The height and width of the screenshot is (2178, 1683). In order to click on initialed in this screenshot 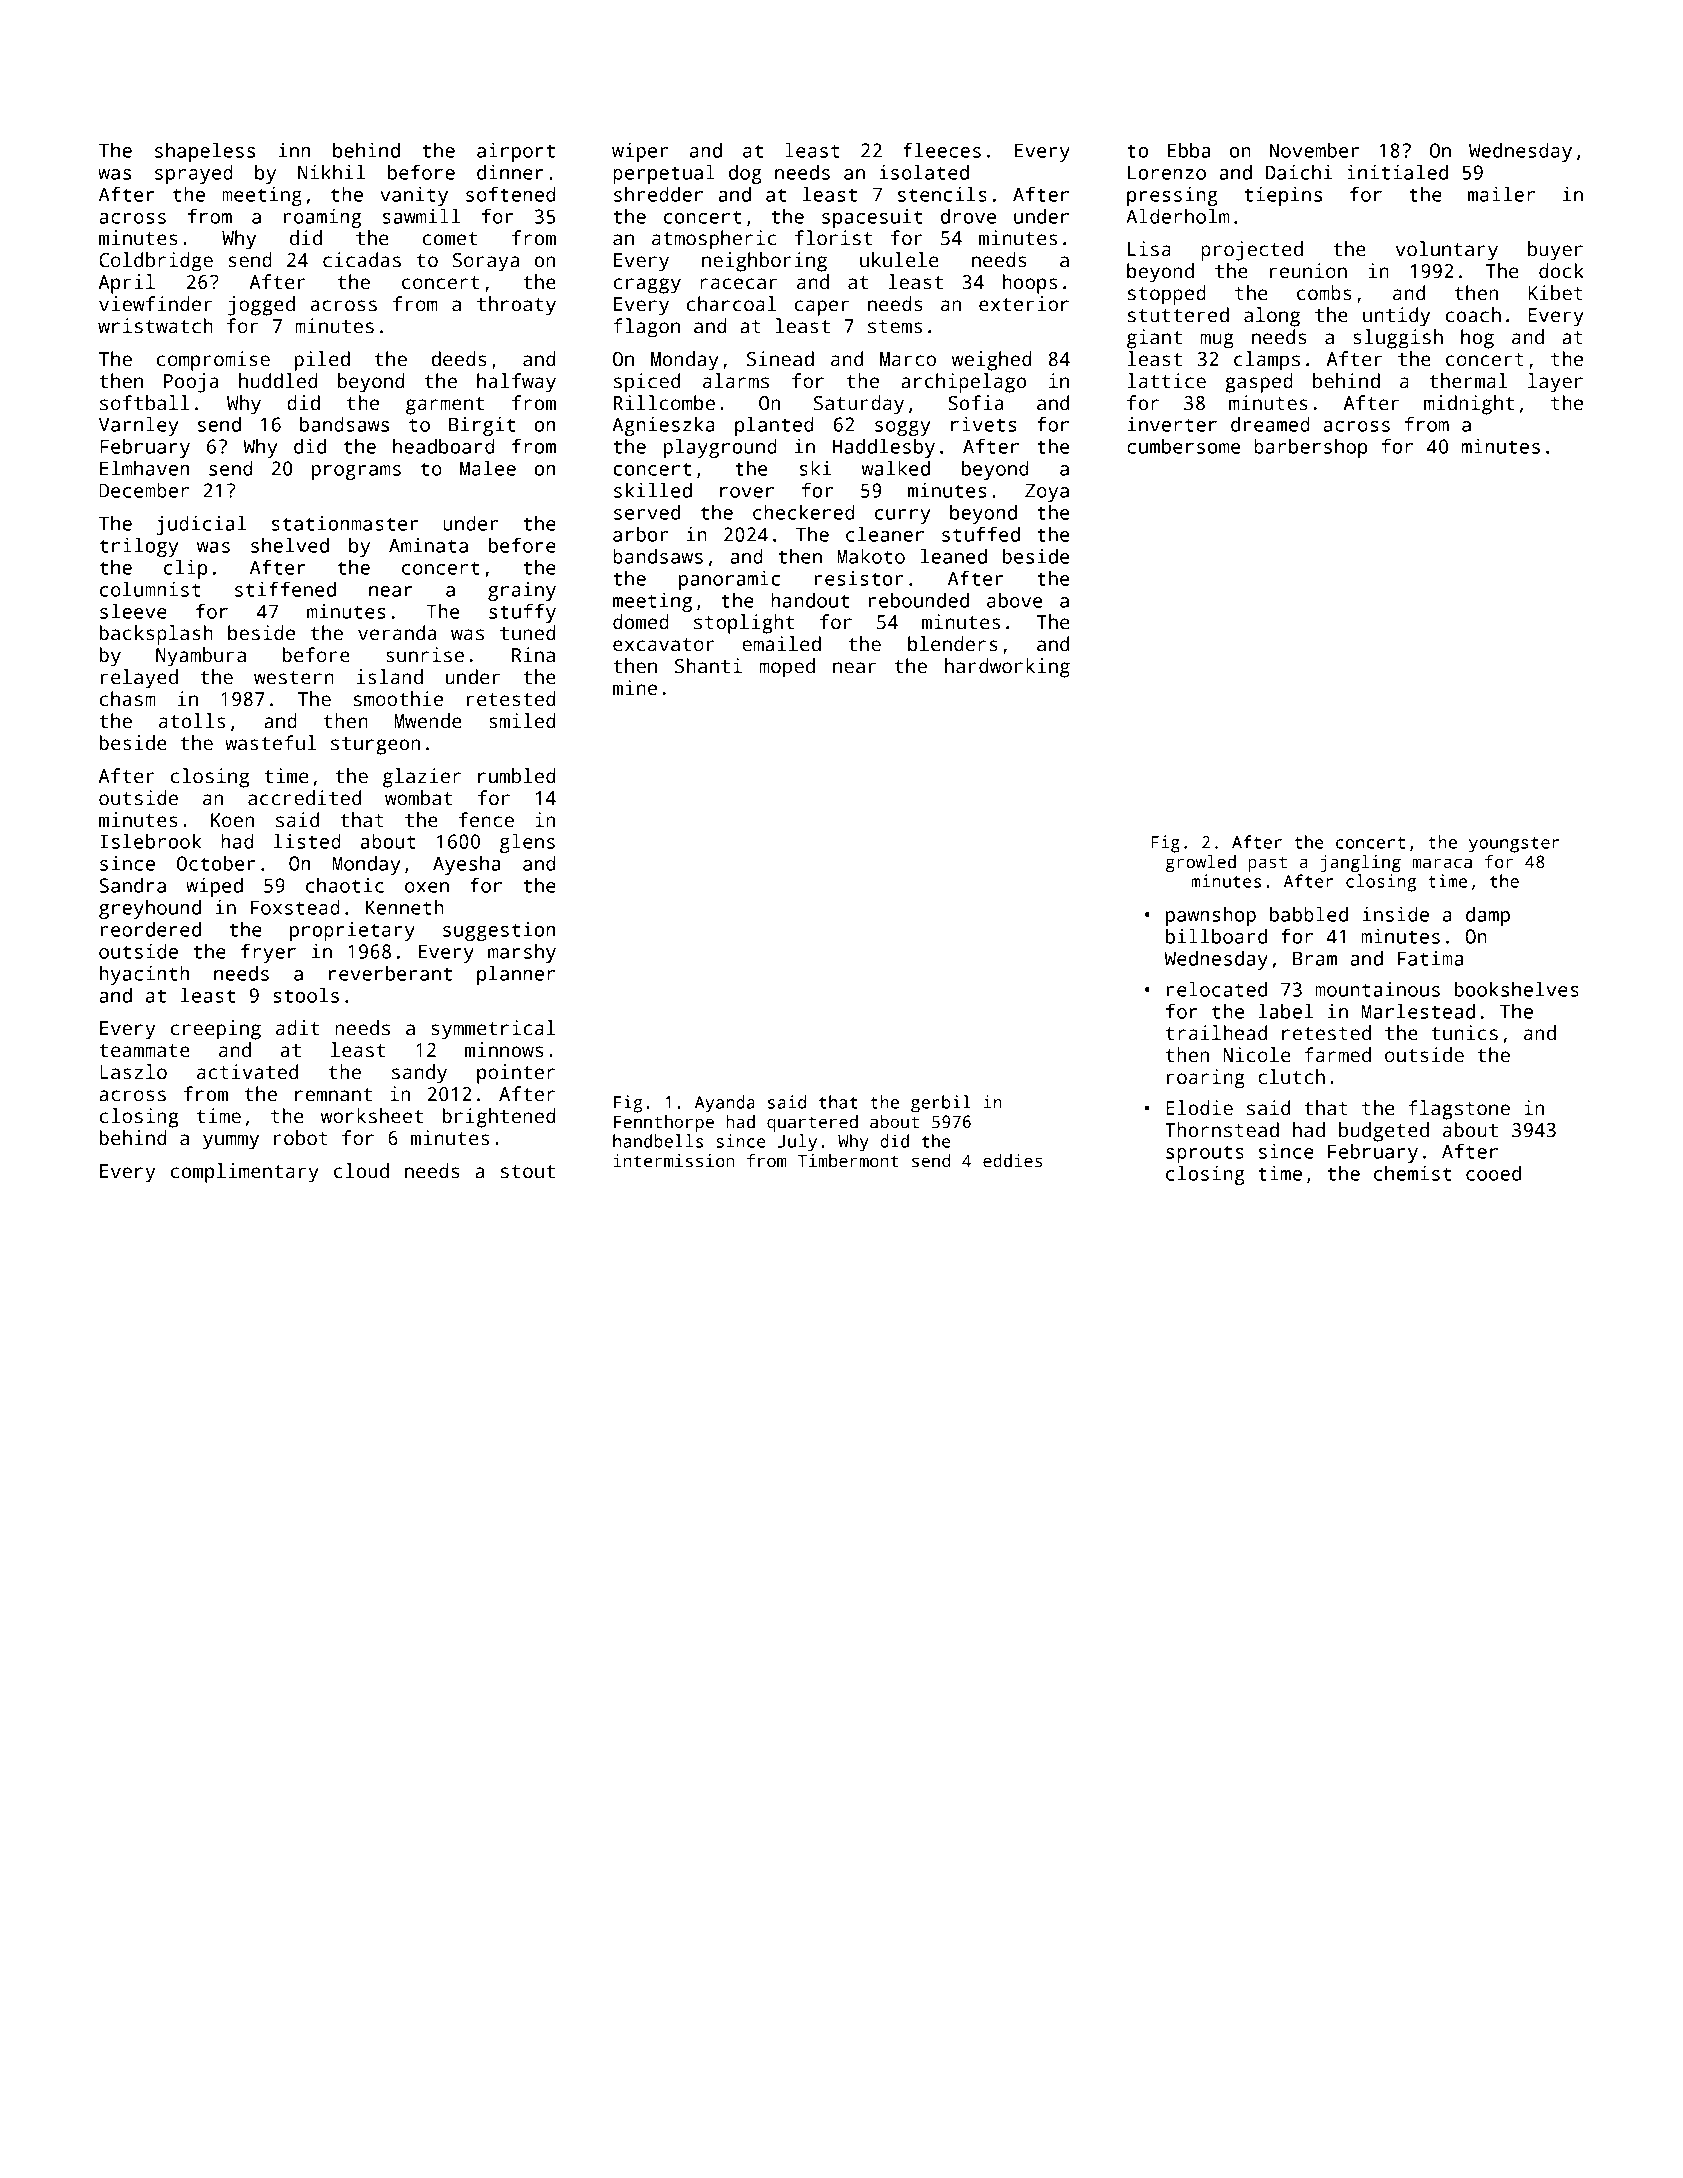, I will do `click(1397, 172)`.
